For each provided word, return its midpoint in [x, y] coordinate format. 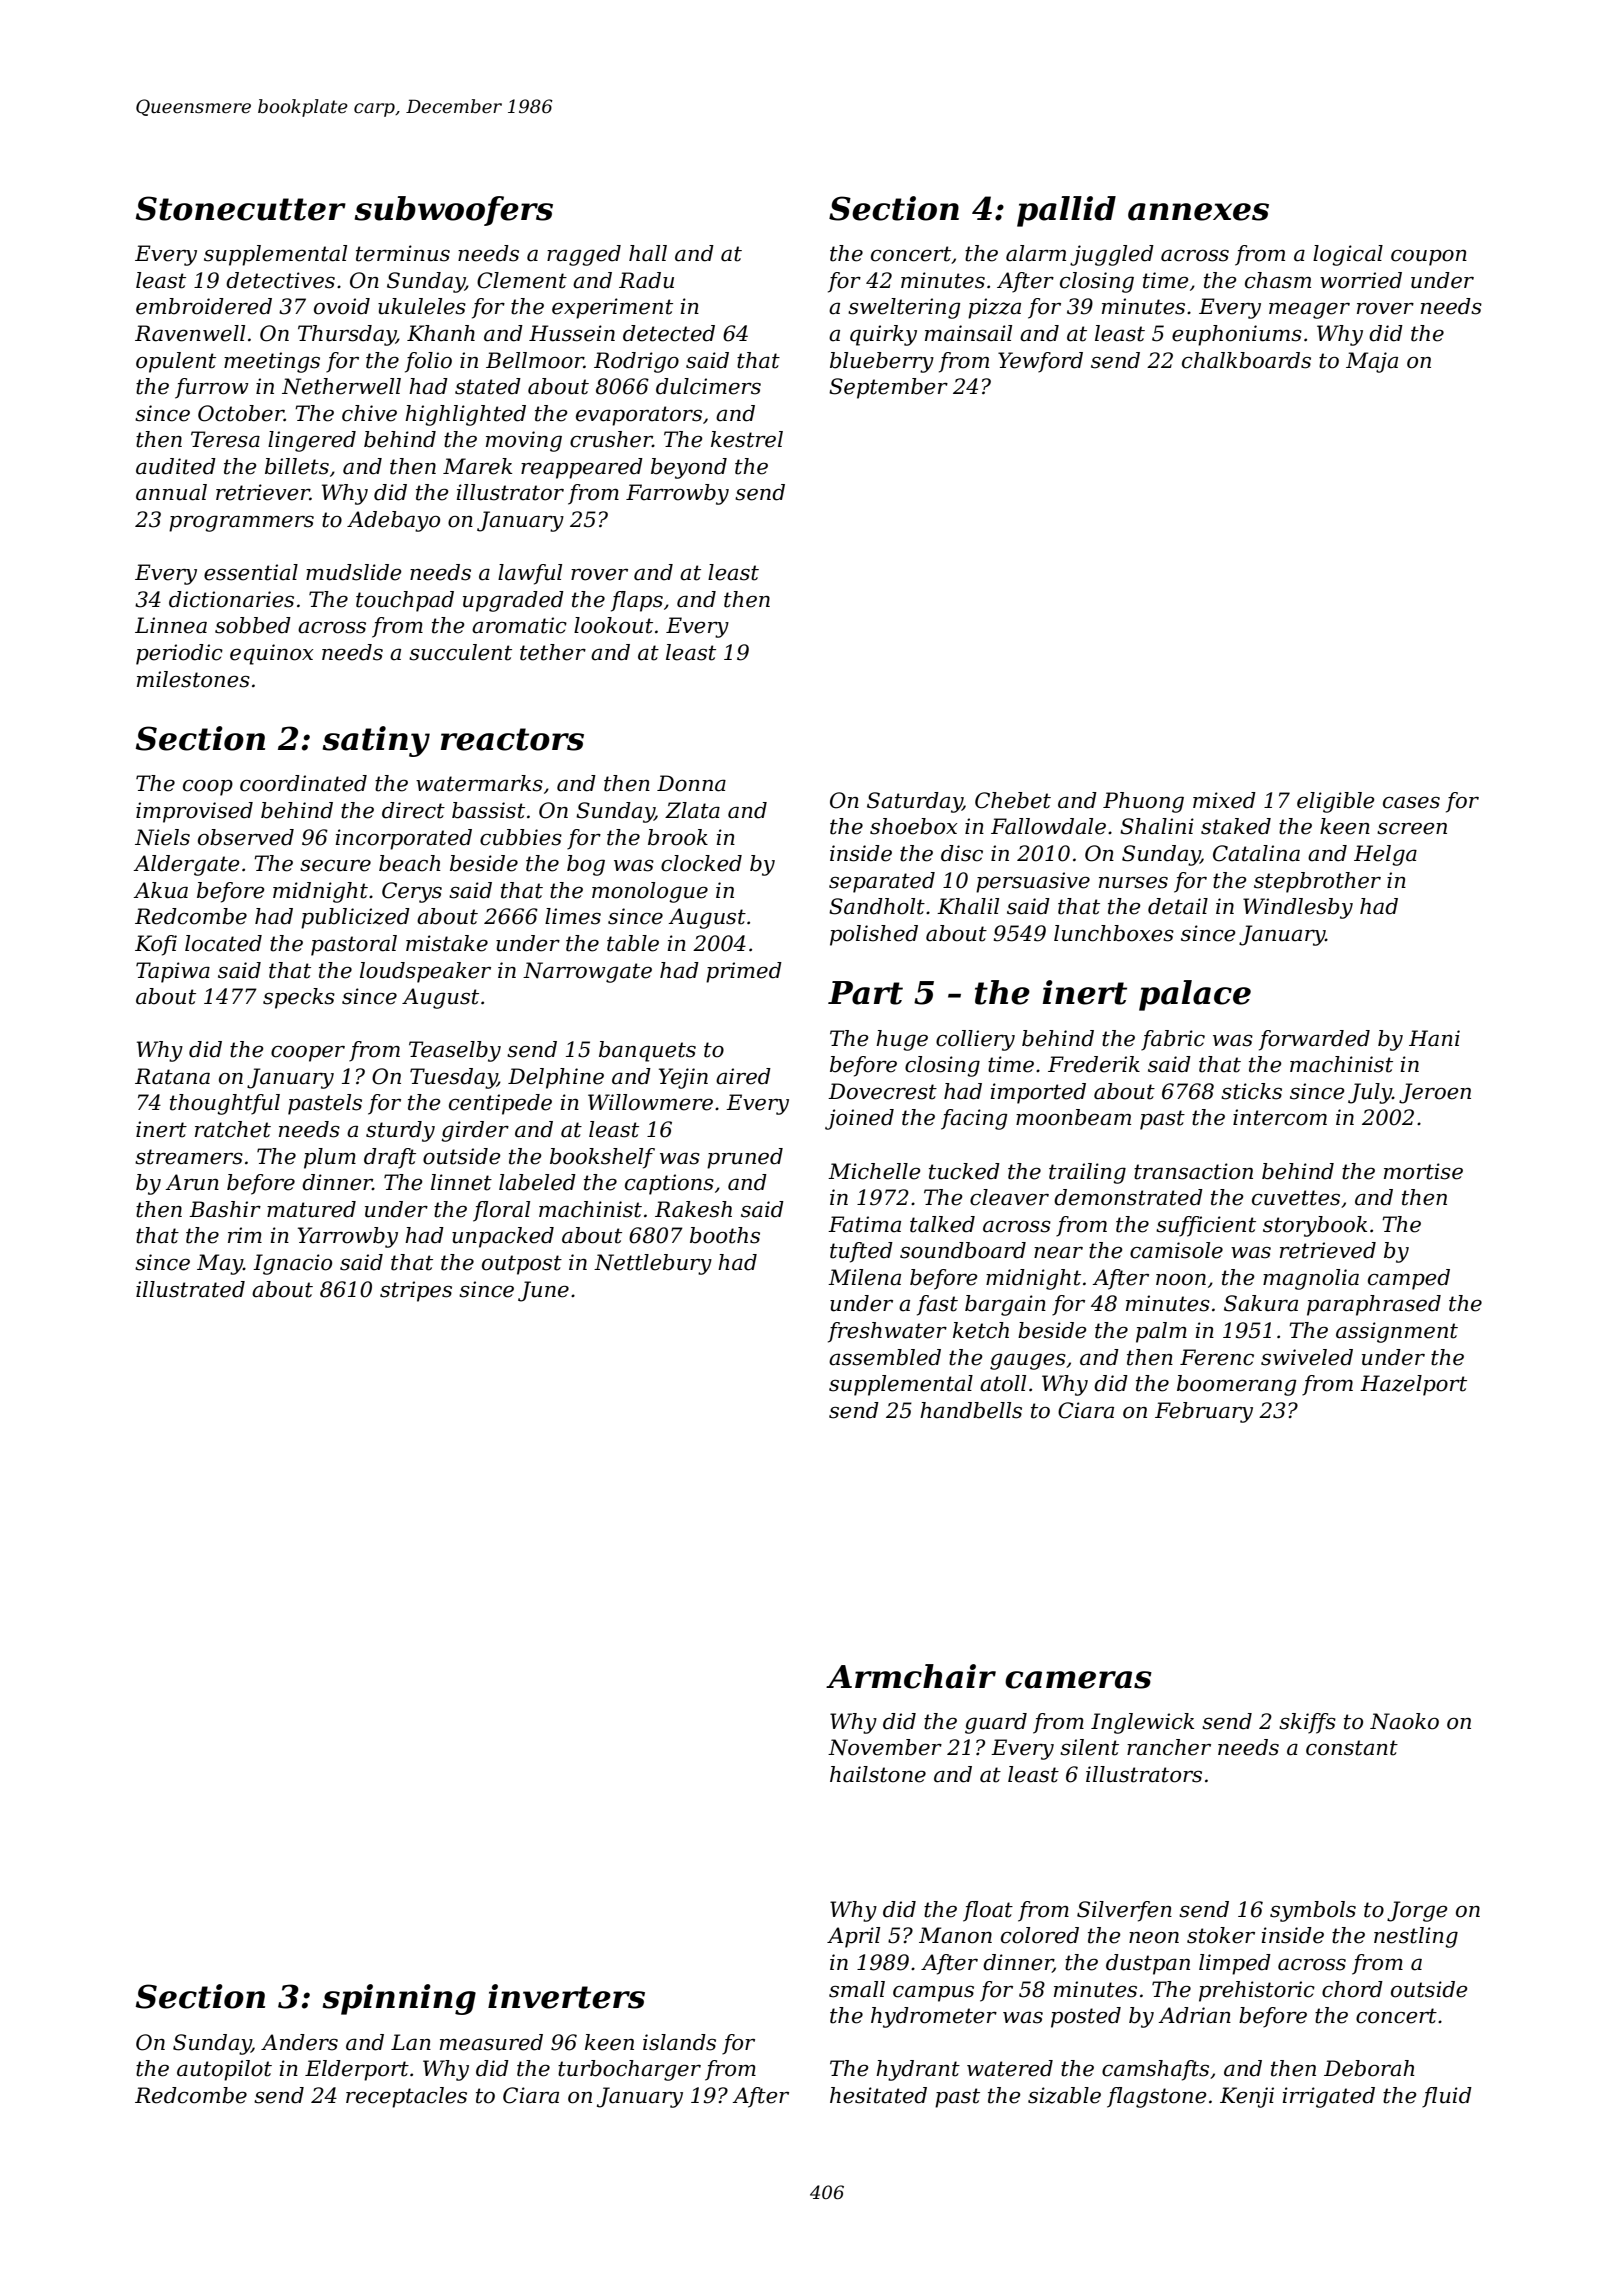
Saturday [915, 802]
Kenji [1247, 2097]
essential [251, 572]
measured [491, 2042]
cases [1411, 802]
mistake [447, 943]
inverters [566, 1996]
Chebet [1013, 800]
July [1370, 1093]
